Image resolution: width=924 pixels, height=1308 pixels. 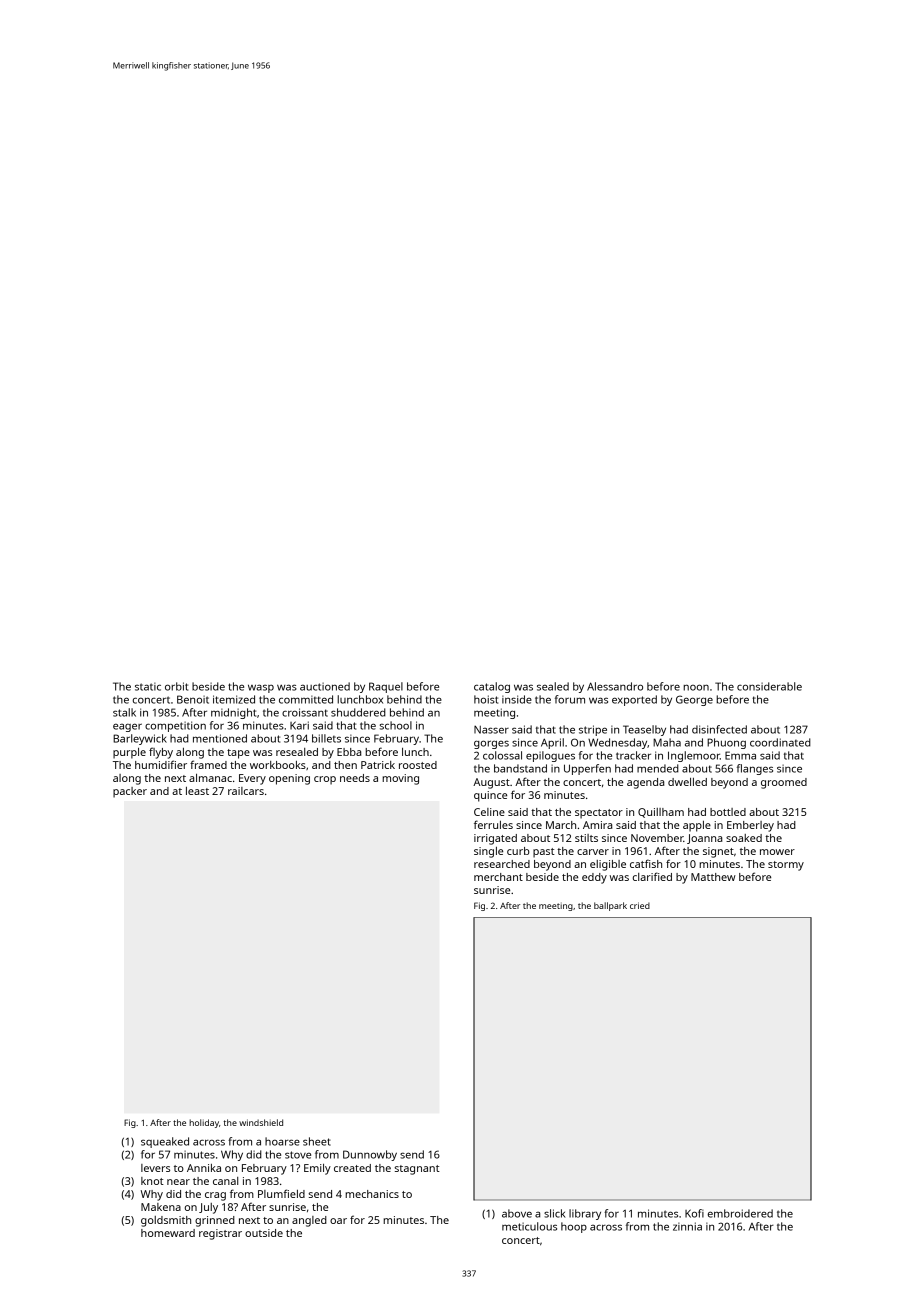 What do you see at coordinates (610, 906) in the screenshot?
I see `ballpark` at bounding box center [610, 906].
